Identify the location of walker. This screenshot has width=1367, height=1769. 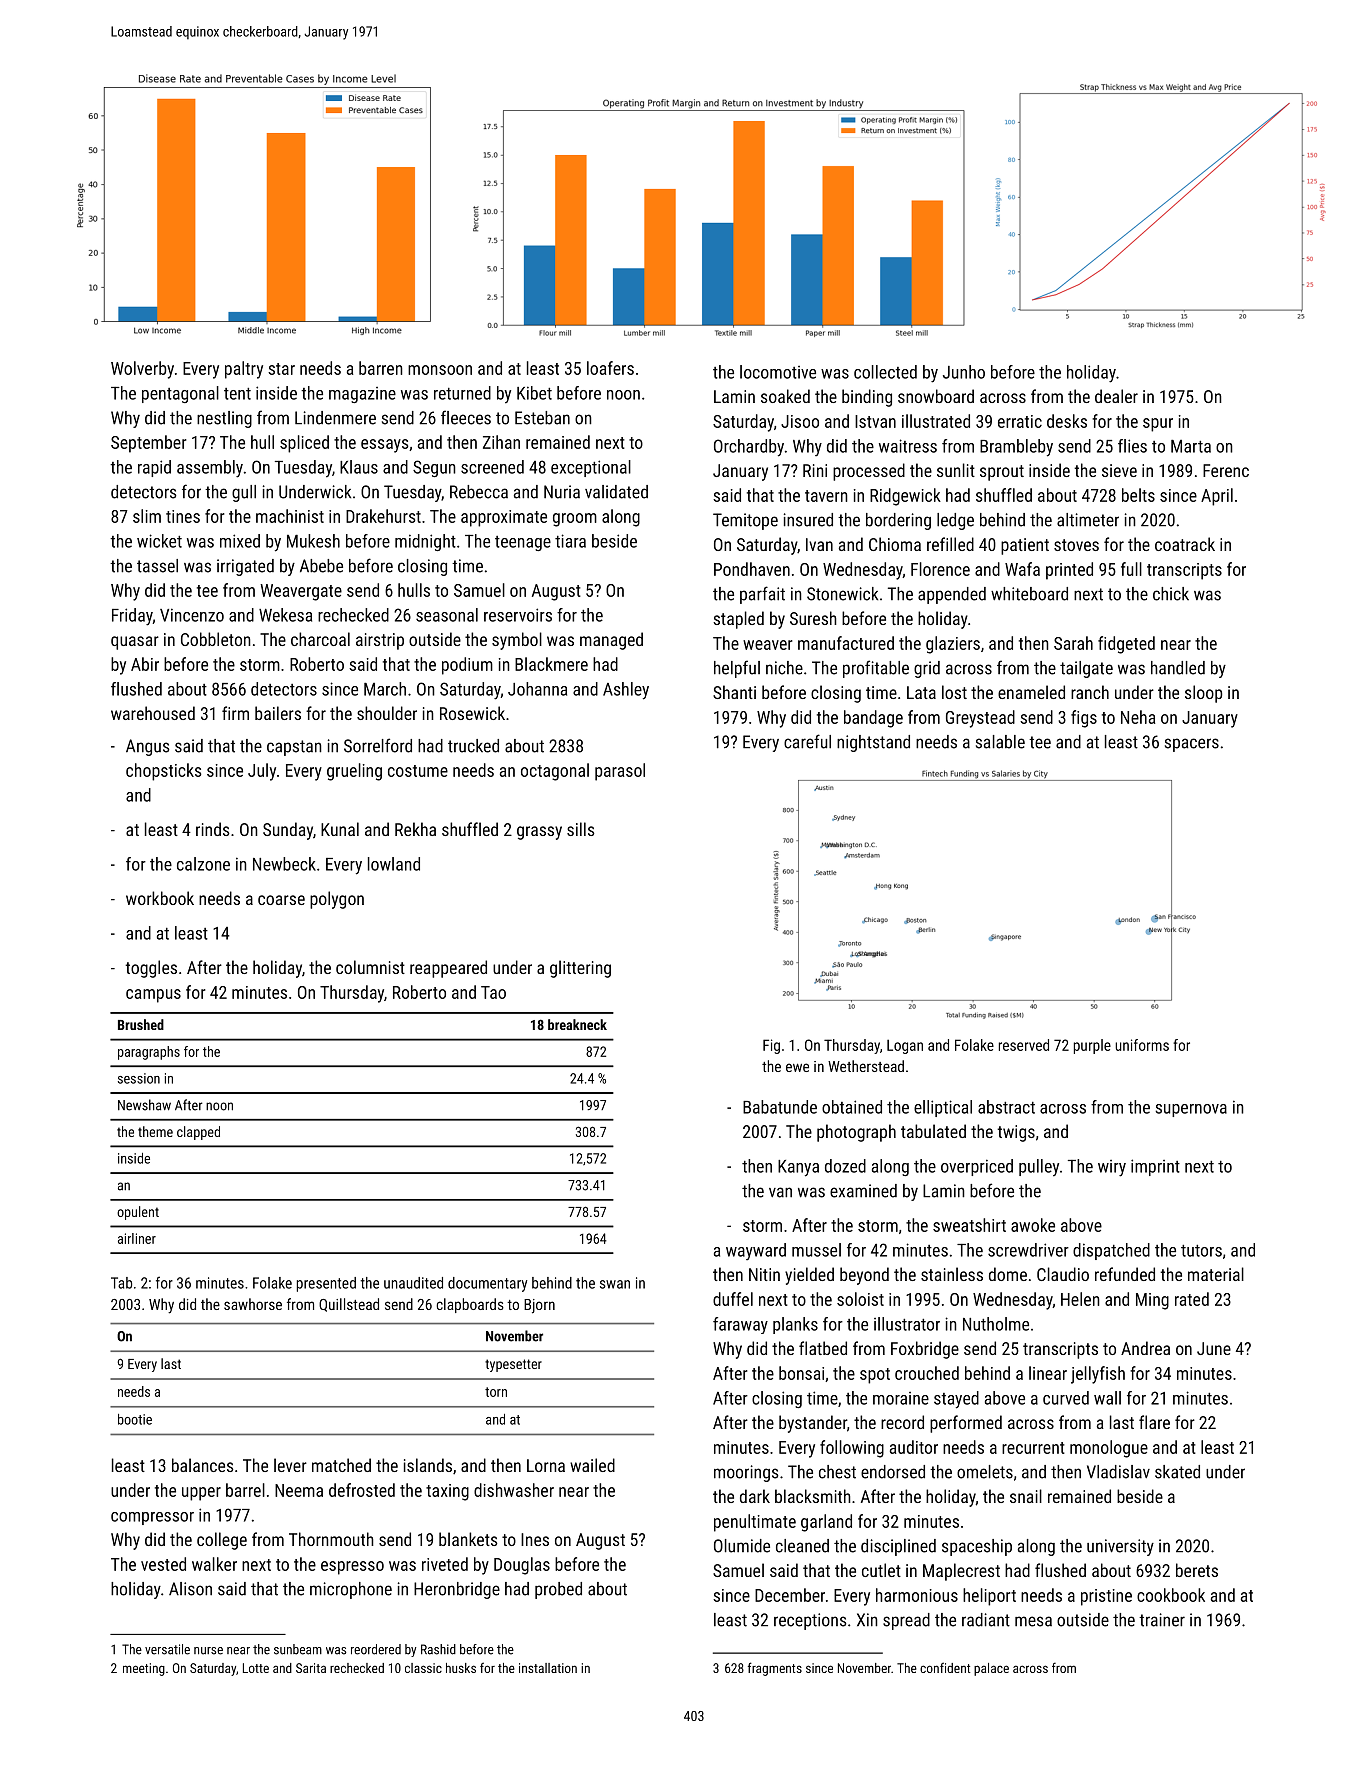
(214, 1564).
